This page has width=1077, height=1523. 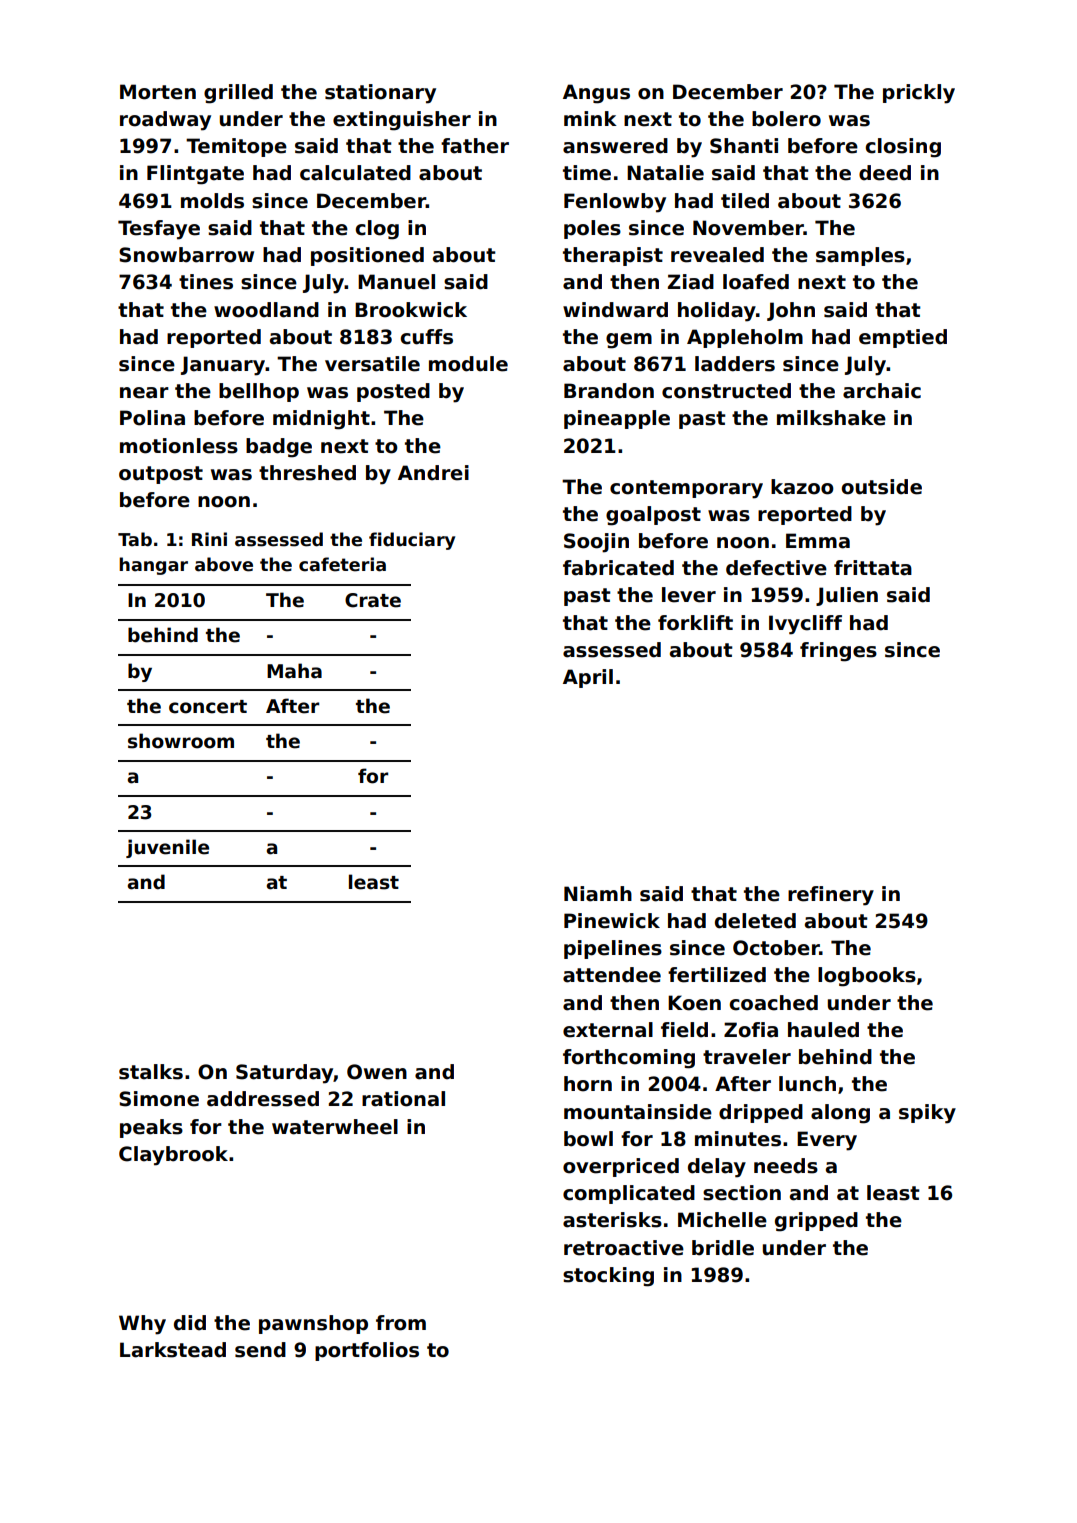 I want to click on Angus, so click(x=596, y=94).
